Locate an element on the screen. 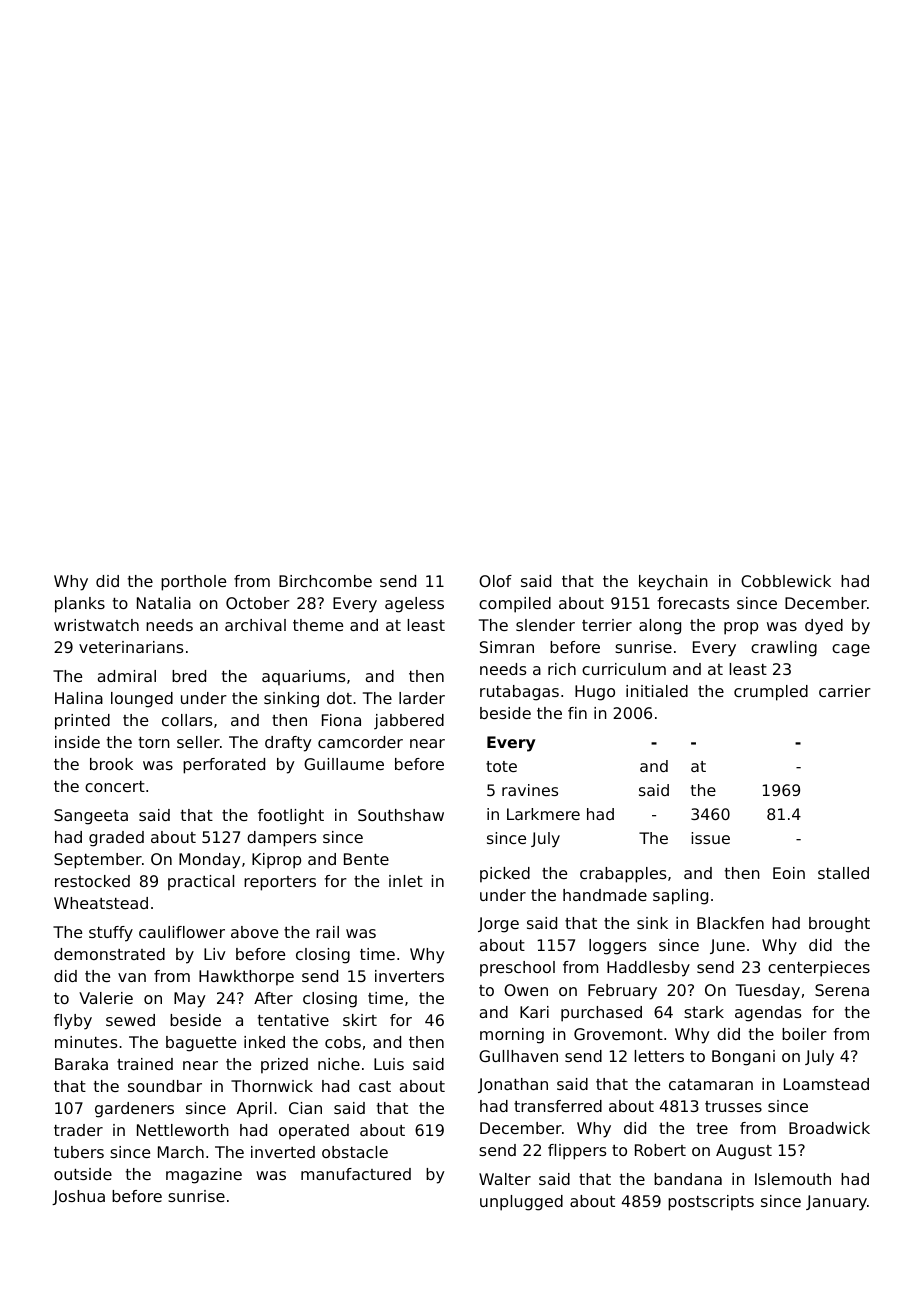 This screenshot has height=1311, width=924. carrier is located at coordinates (845, 691).
